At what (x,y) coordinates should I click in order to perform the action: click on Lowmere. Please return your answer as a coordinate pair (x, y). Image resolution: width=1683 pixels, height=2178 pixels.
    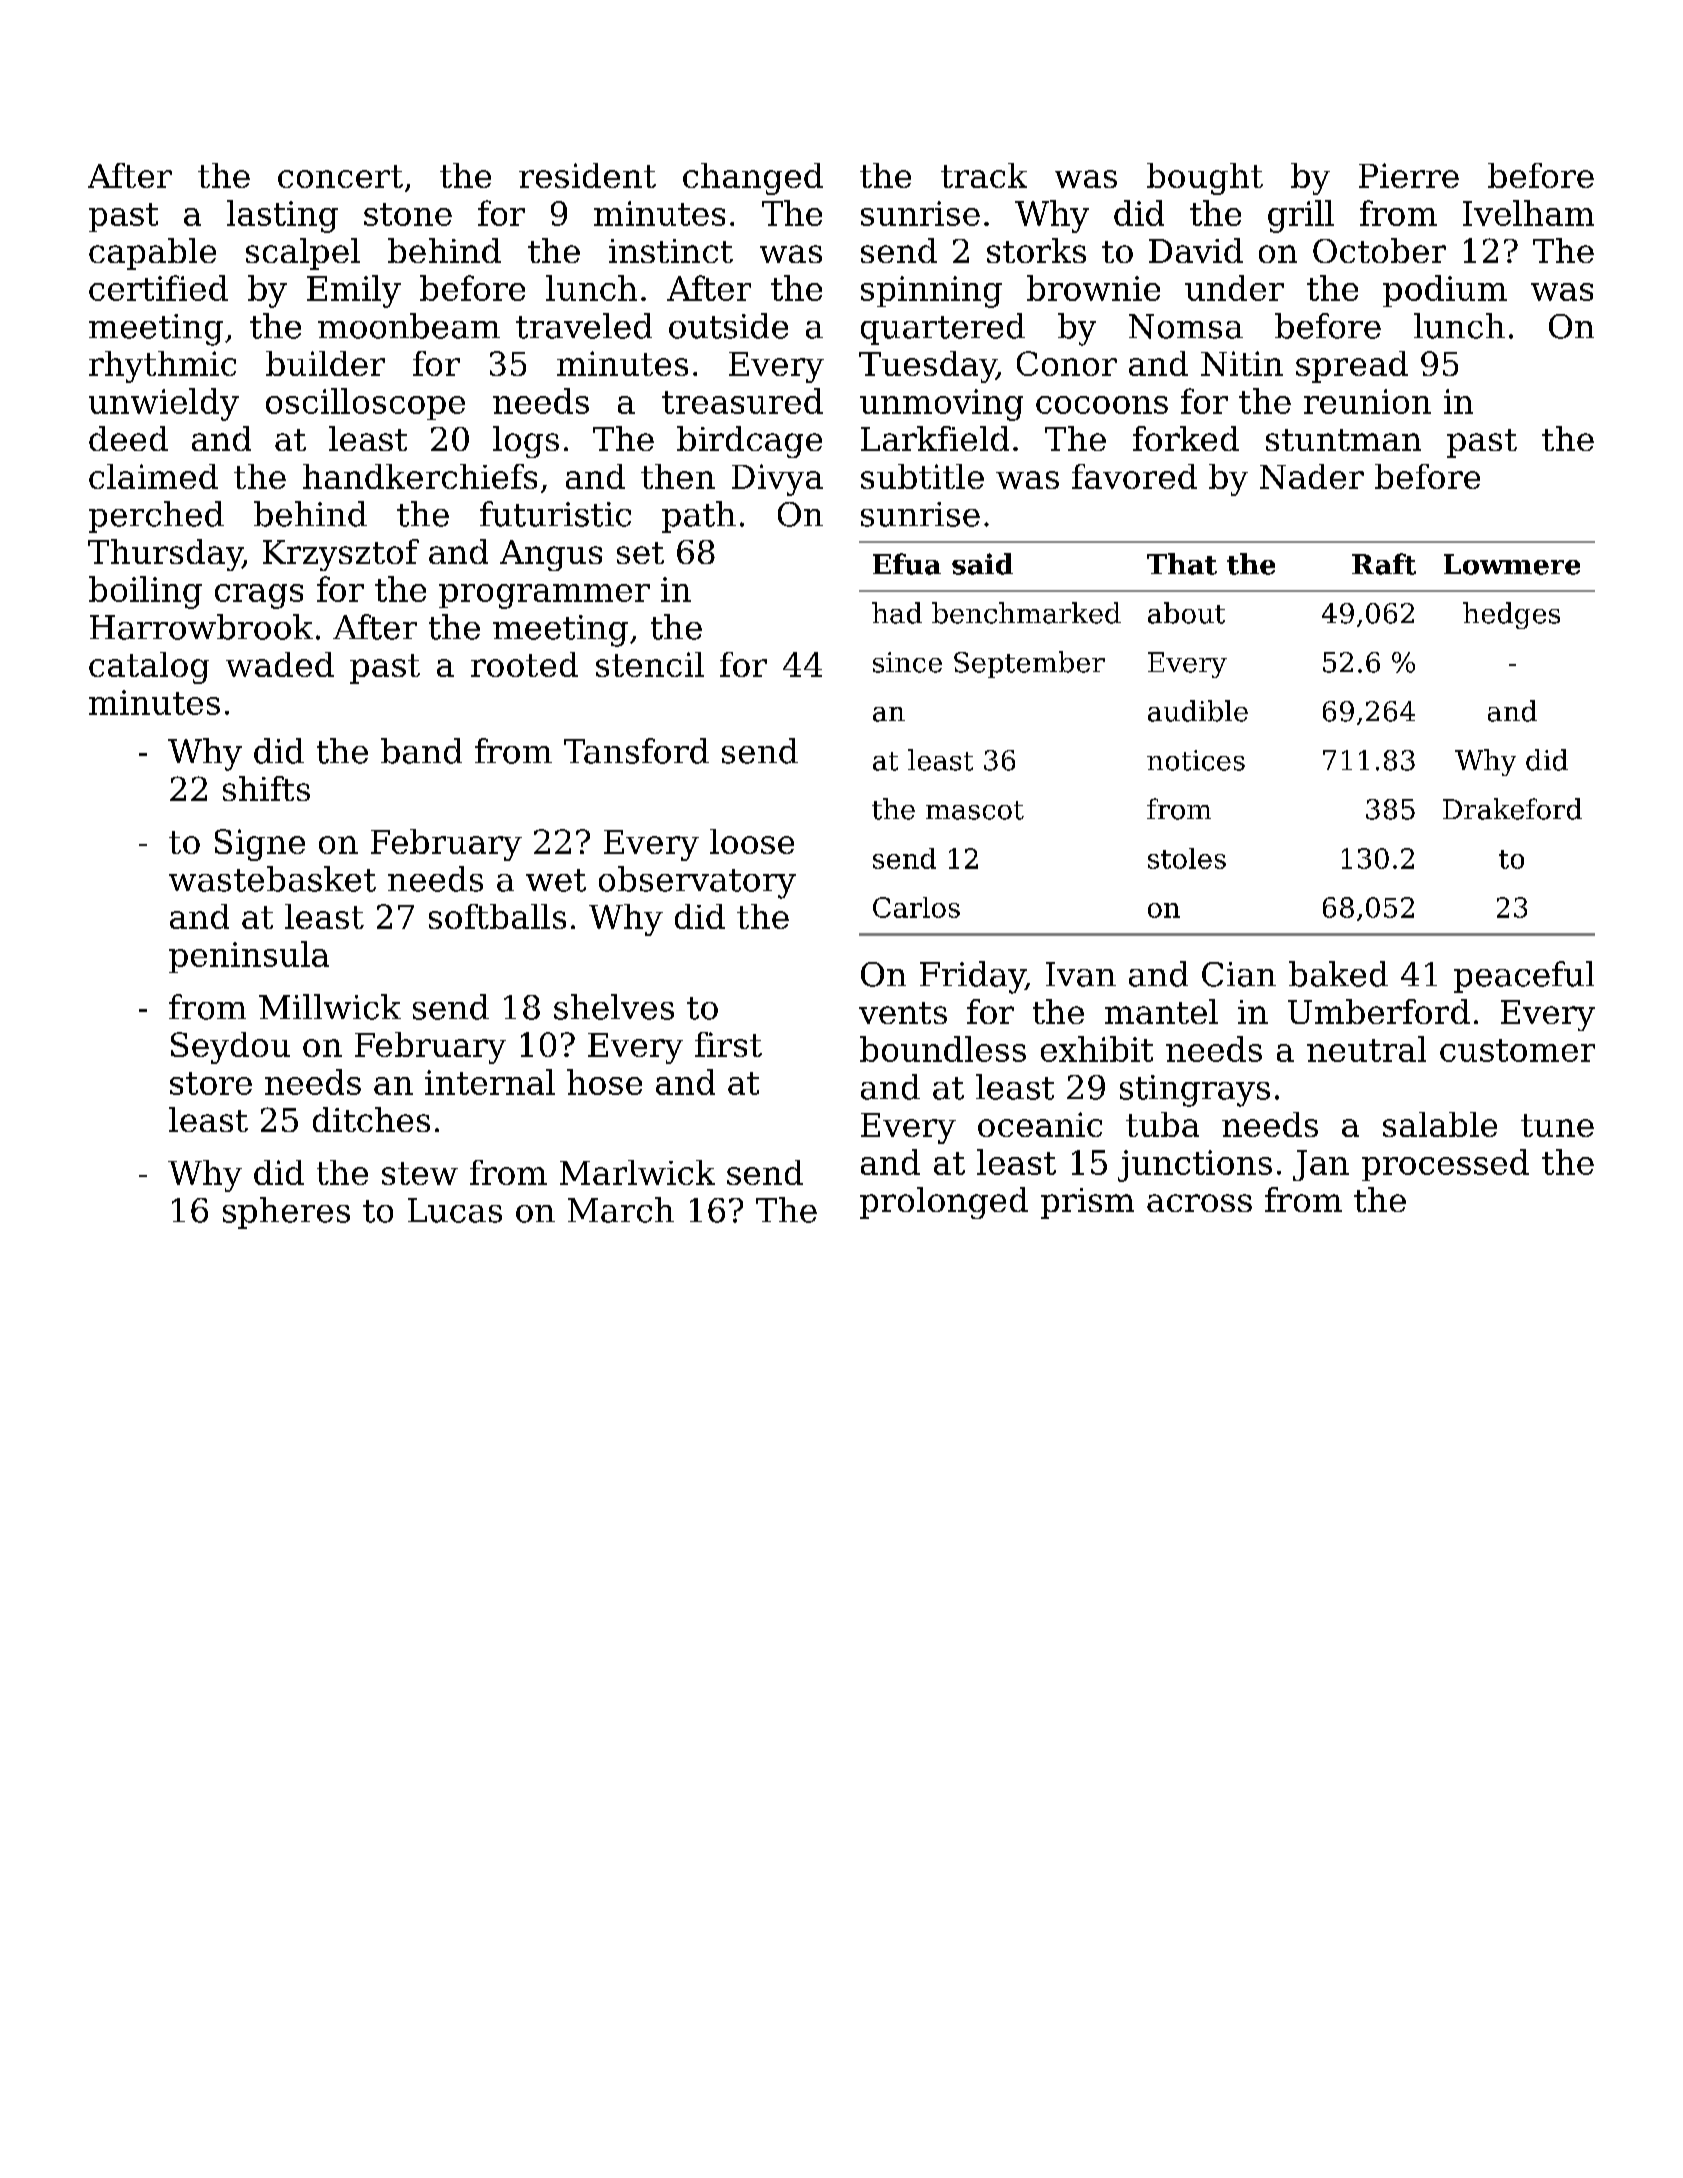
    Looking at the image, I should click on (1512, 564).
